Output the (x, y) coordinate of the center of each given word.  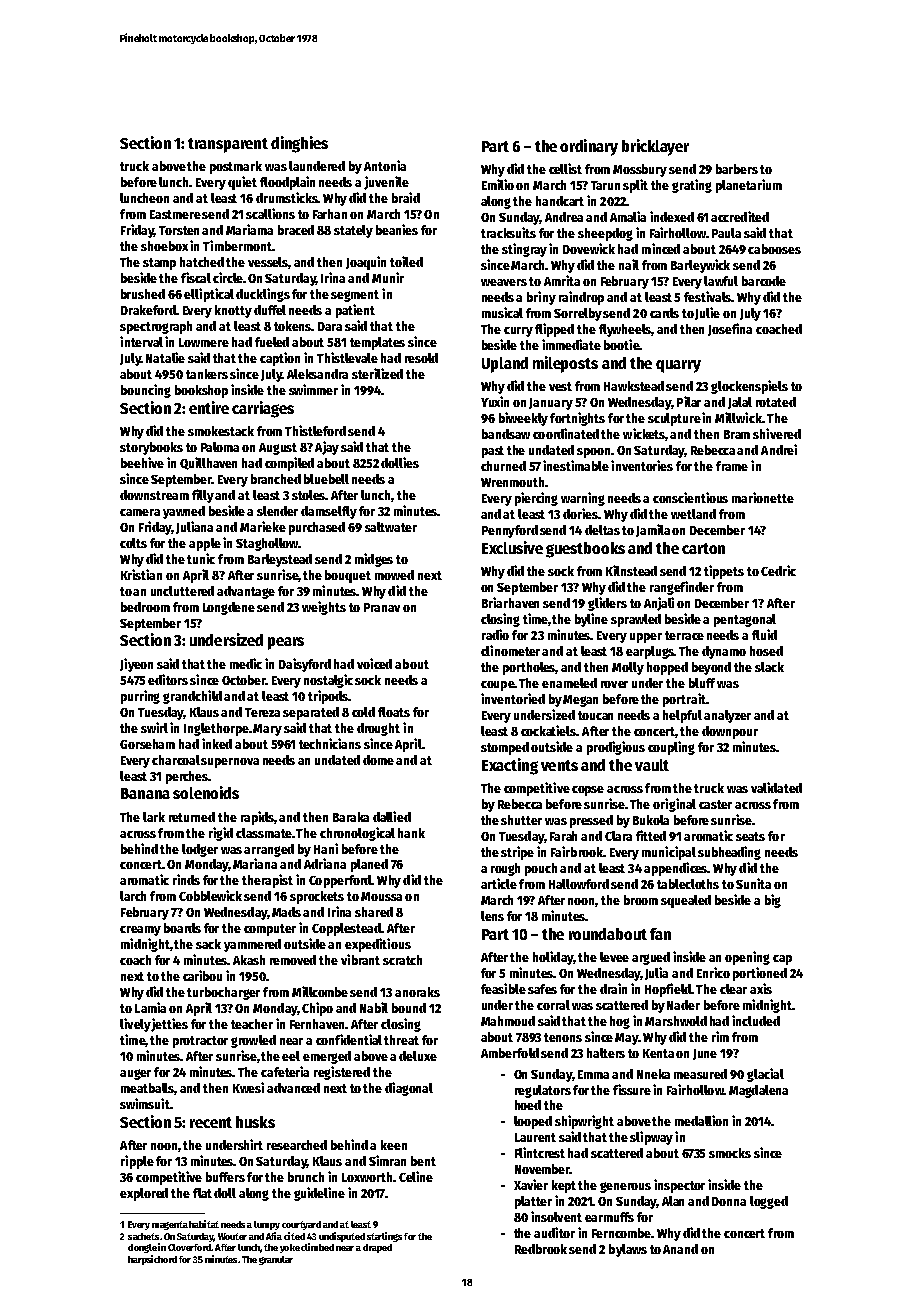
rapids (258, 818)
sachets (143, 1236)
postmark (236, 167)
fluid (764, 634)
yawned (184, 512)
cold (363, 712)
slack (769, 667)
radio (495, 634)
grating (692, 186)
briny (541, 298)
